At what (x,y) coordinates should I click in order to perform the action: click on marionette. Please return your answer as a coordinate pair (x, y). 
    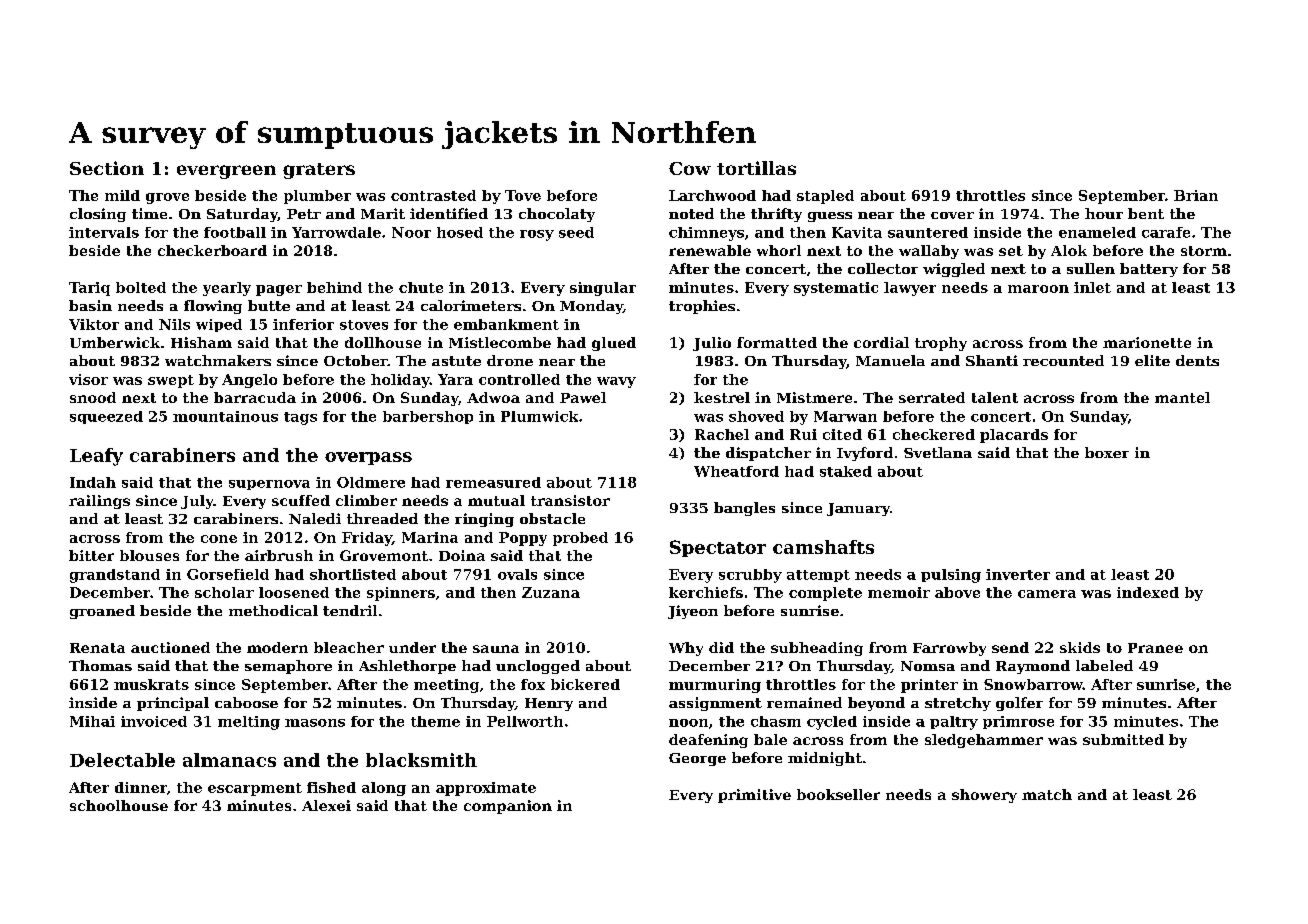
    Looking at the image, I should click on (1147, 342).
